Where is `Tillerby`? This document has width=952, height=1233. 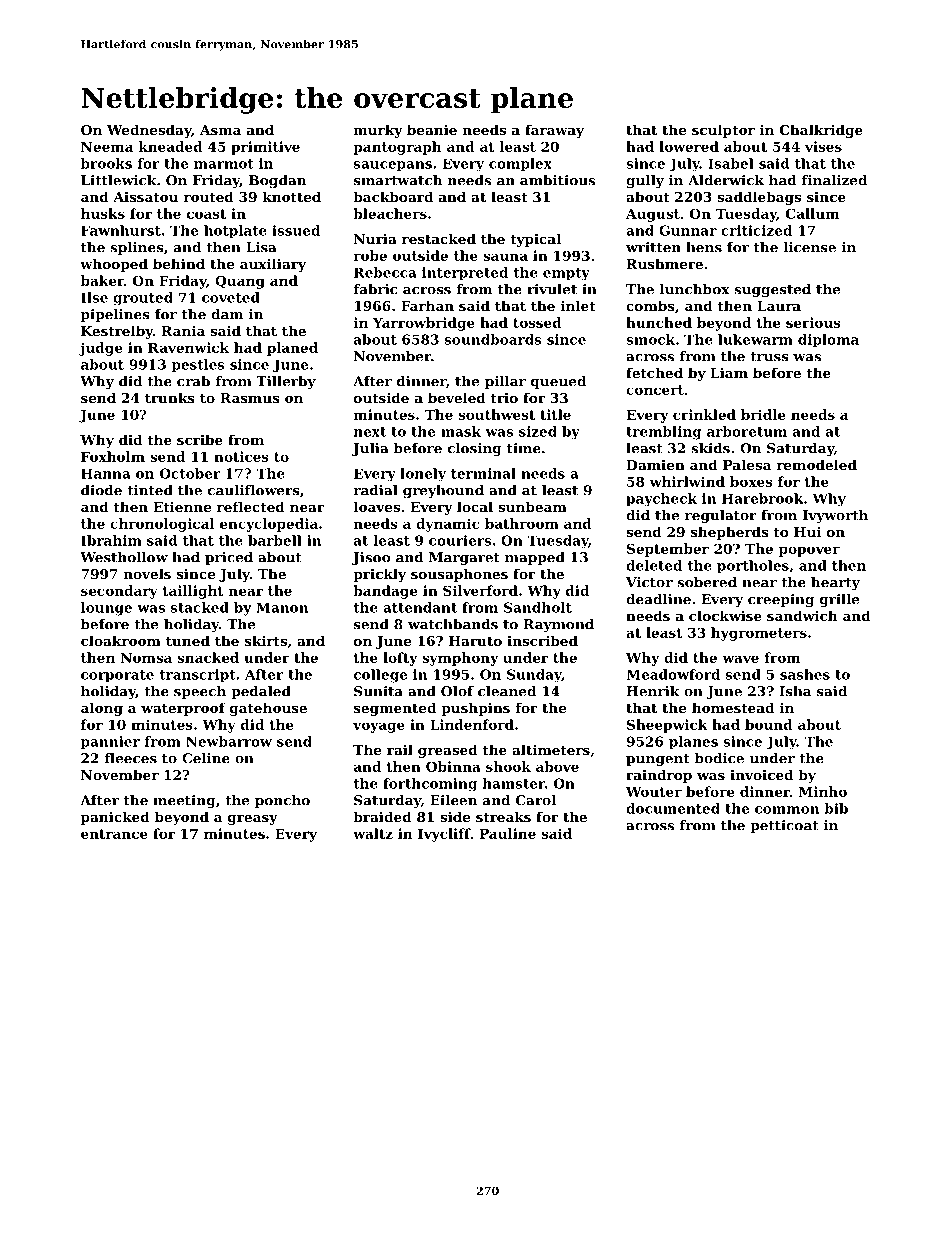
Tillerby is located at coordinates (286, 382).
